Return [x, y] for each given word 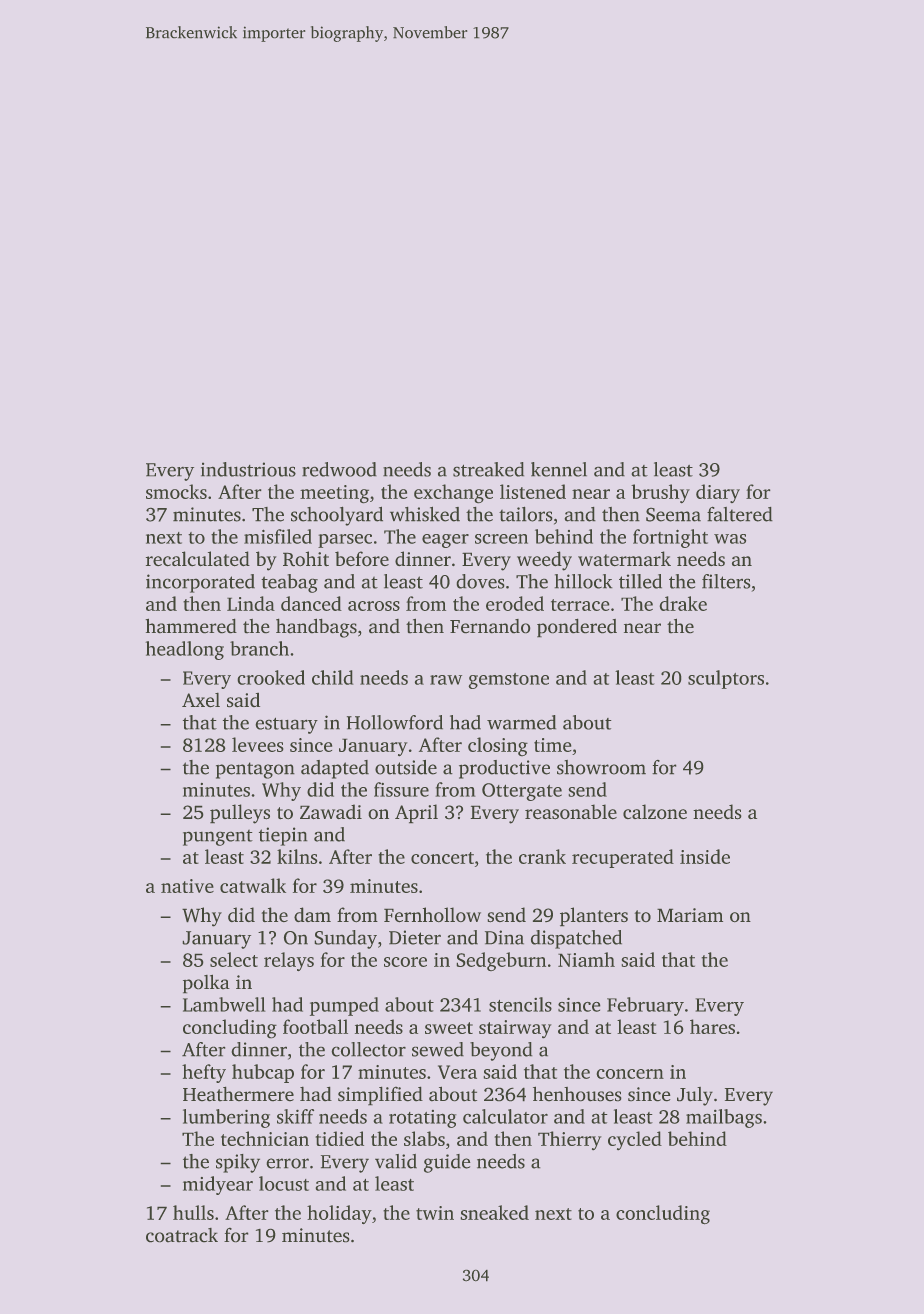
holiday [339, 1214]
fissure [401, 789]
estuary [286, 725]
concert [442, 858]
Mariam [690, 915]
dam [312, 914]
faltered [740, 514]
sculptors [726, 679]
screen [501, 539]
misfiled [278, 536]
